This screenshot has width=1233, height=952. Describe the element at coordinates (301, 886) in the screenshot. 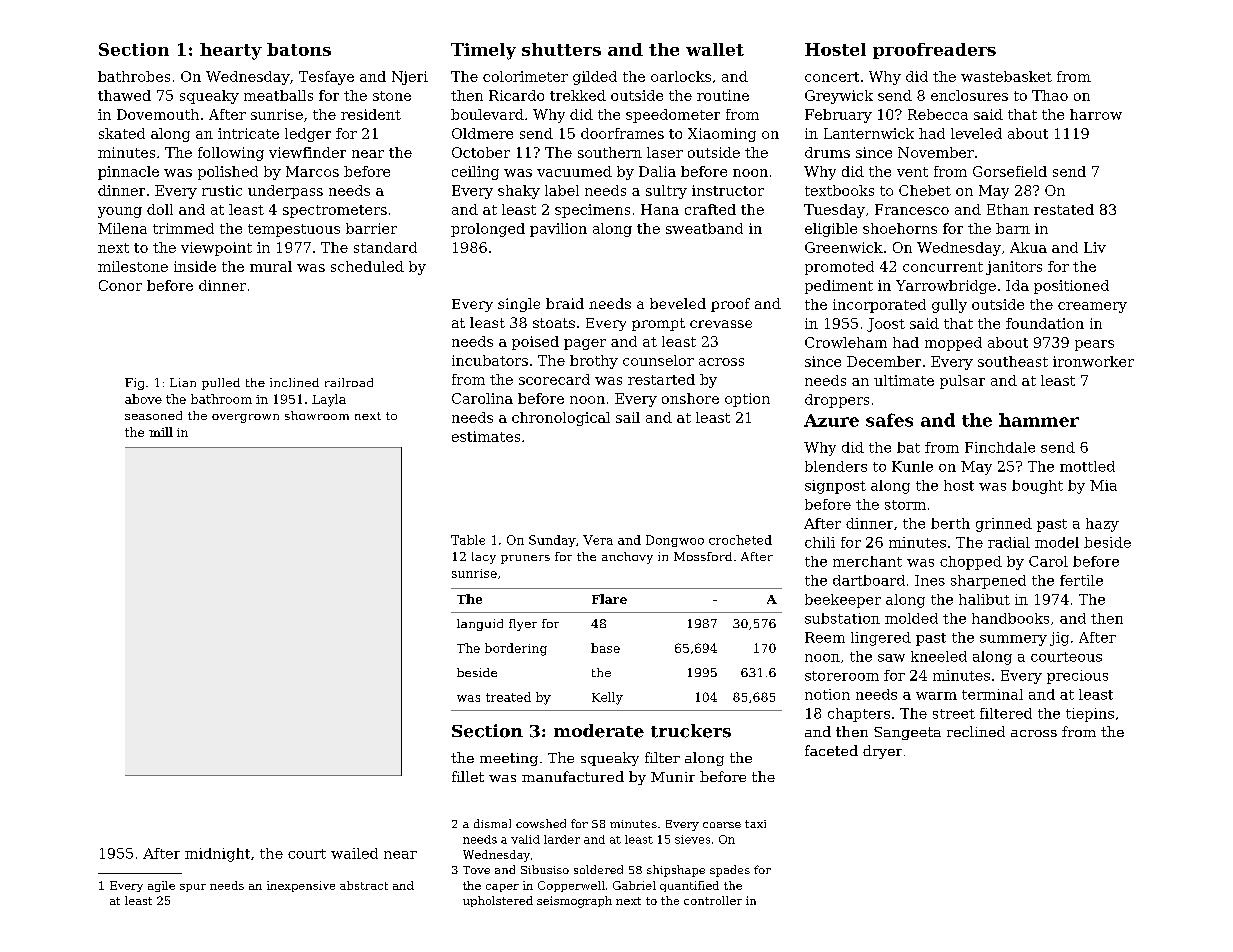

I see `inexpensive` at that location.
